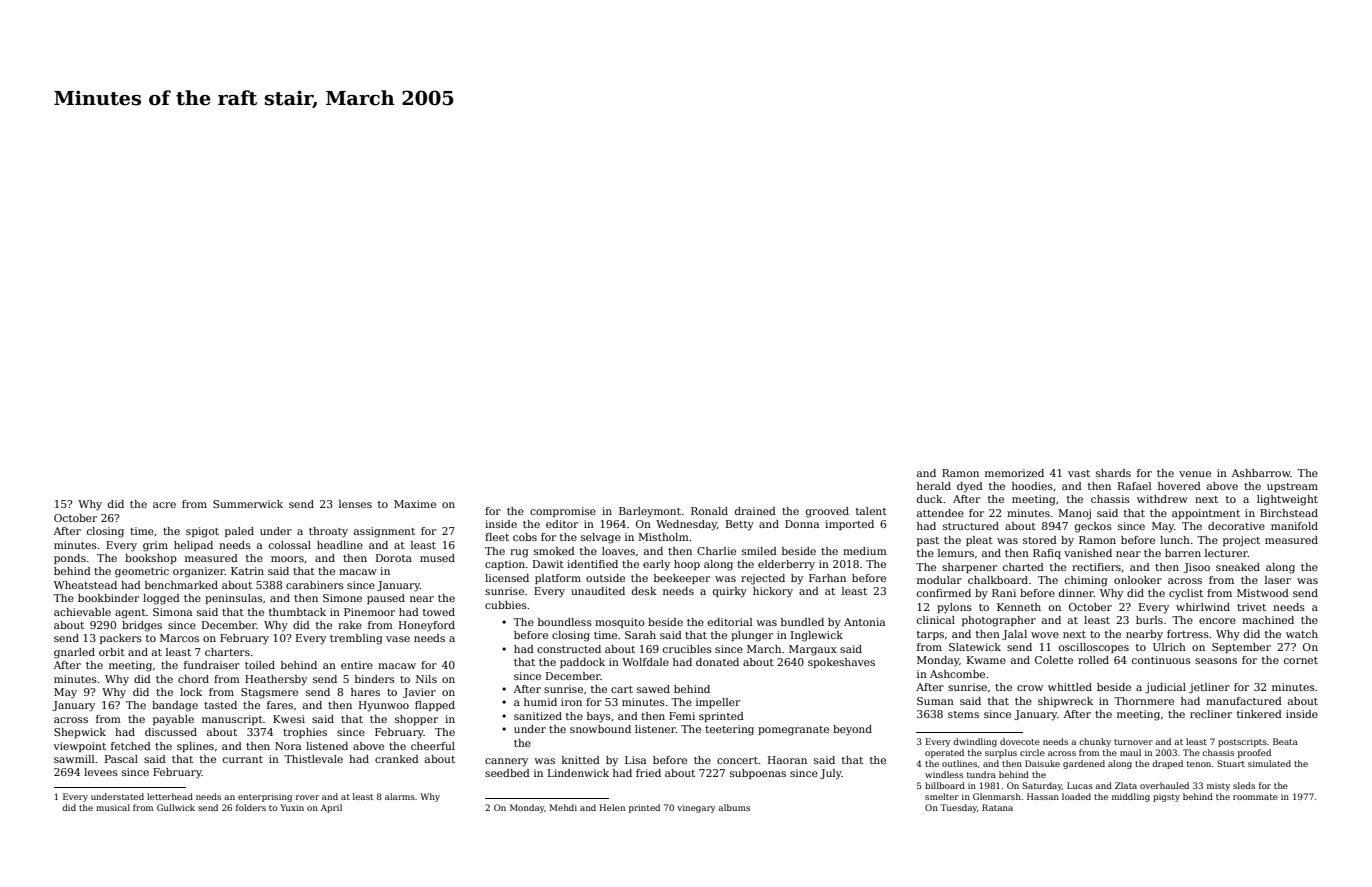  What do you see at coordinates (827, 578) in the screenshot?
I see `Farhan` at bounding box center [827, 578].
